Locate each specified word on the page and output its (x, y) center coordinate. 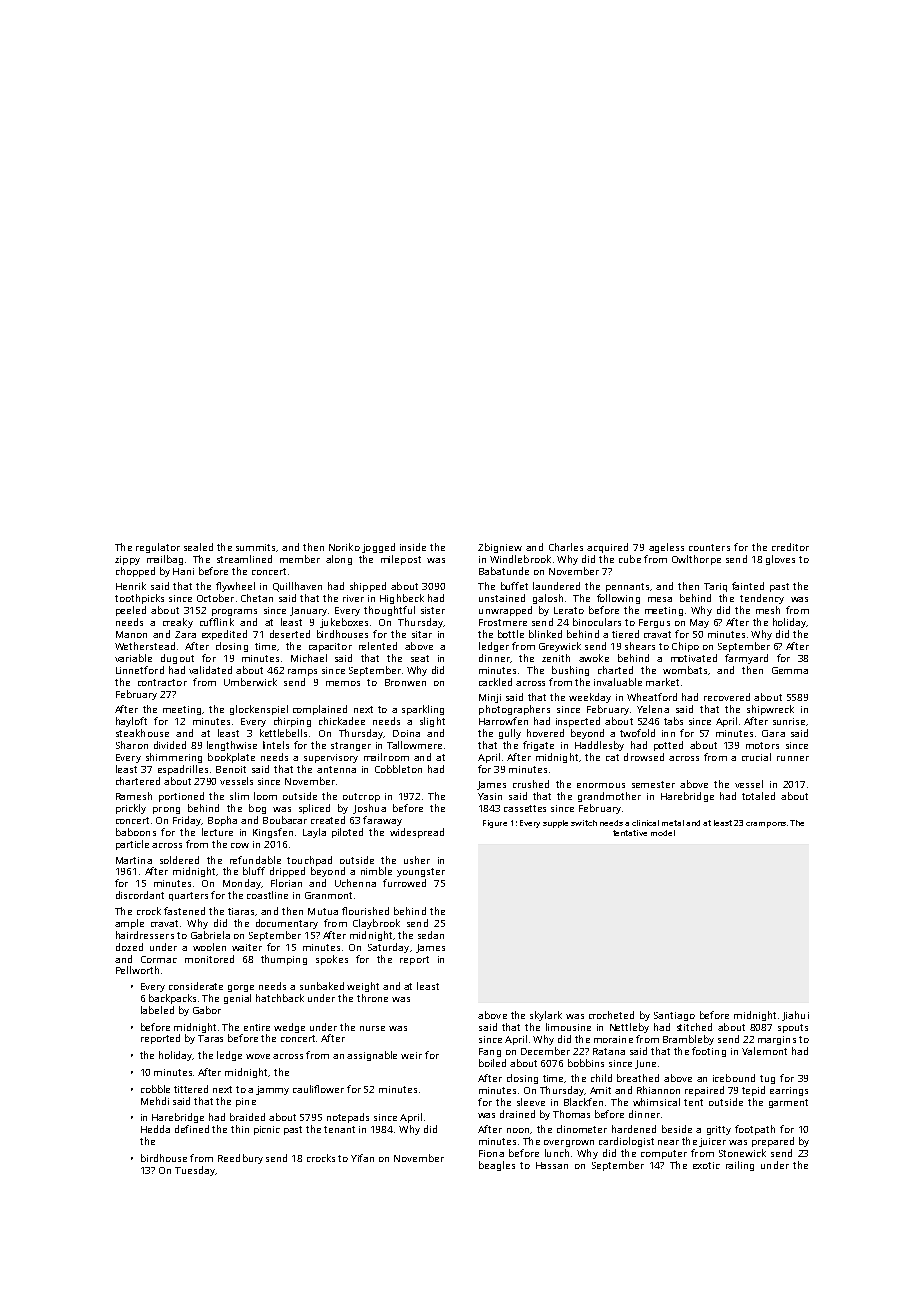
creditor (790, 547)
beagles (497, 1166)
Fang (490, 1052)
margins (777, 1040)
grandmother (609, 797)
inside (413, 547)
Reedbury (240, 1159)
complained (320, 710)
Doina (406, 733)
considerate (196, 986)
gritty (719, 1130)
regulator (158, 548)
